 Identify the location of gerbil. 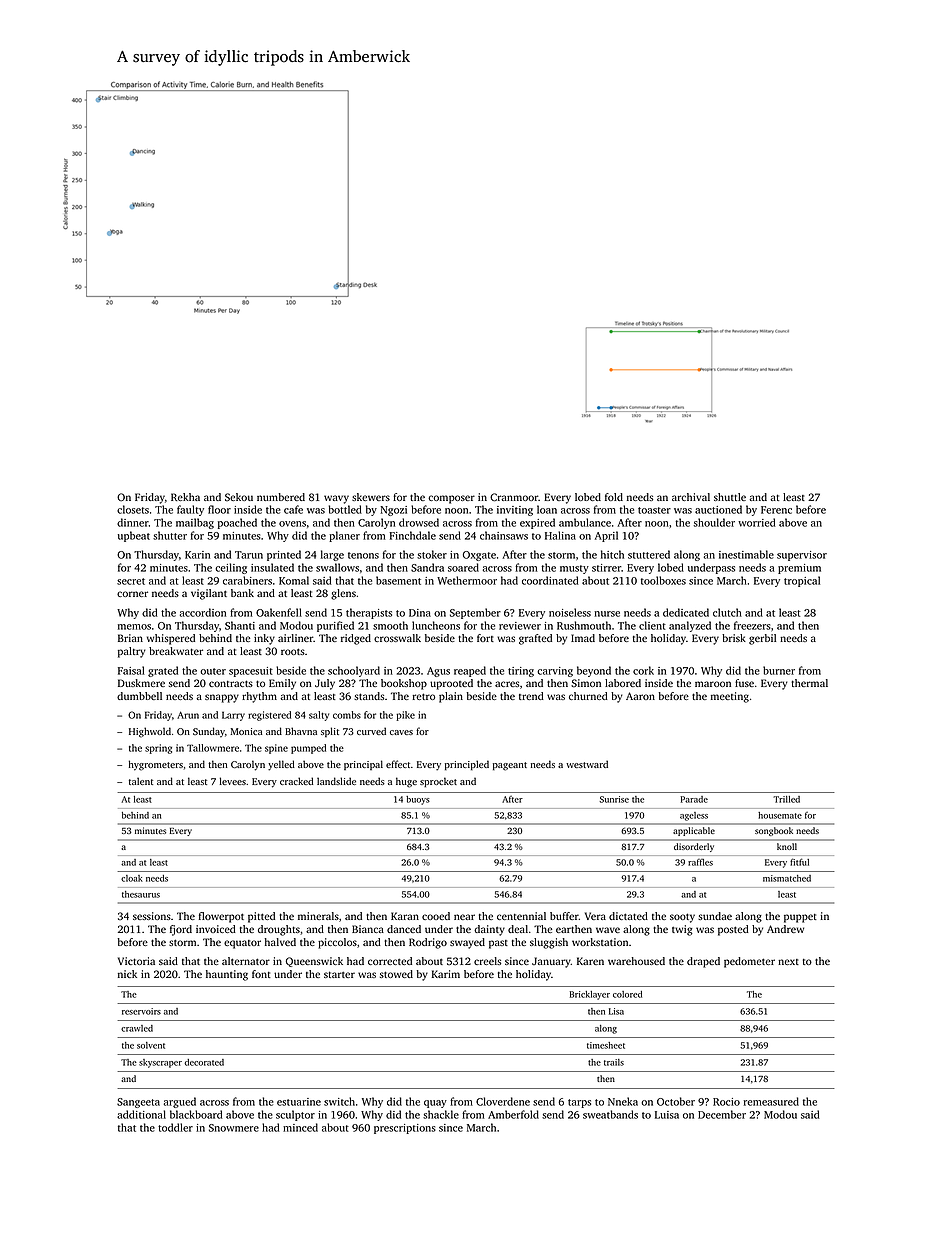
(762, 639).
